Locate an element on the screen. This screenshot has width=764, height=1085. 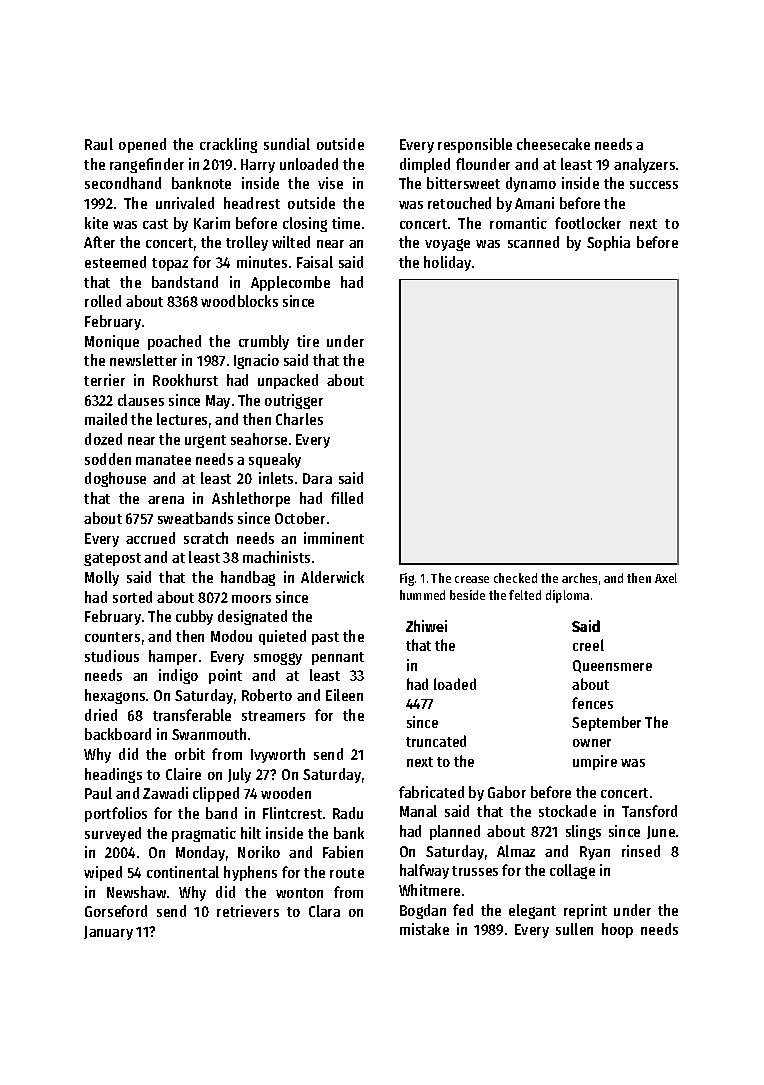
accrued is located at coordinates (150, 538).
